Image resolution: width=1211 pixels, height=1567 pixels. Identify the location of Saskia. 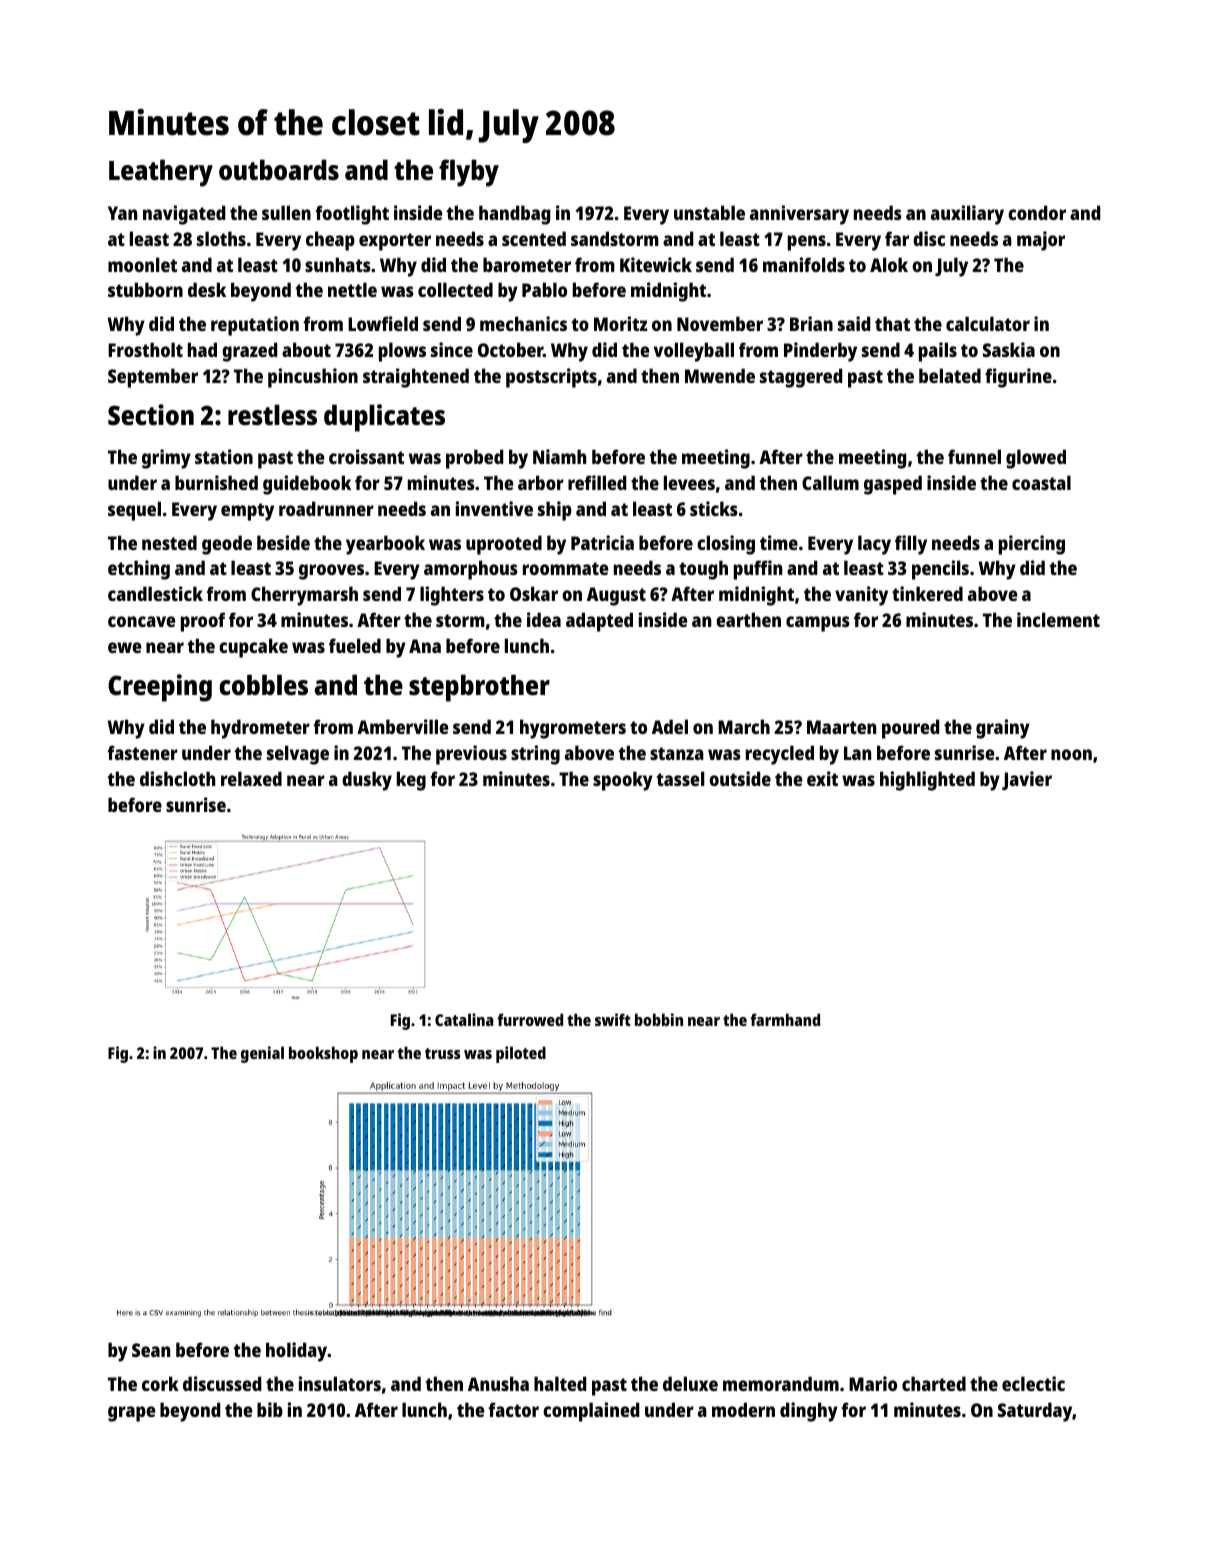
(1009, 349).
